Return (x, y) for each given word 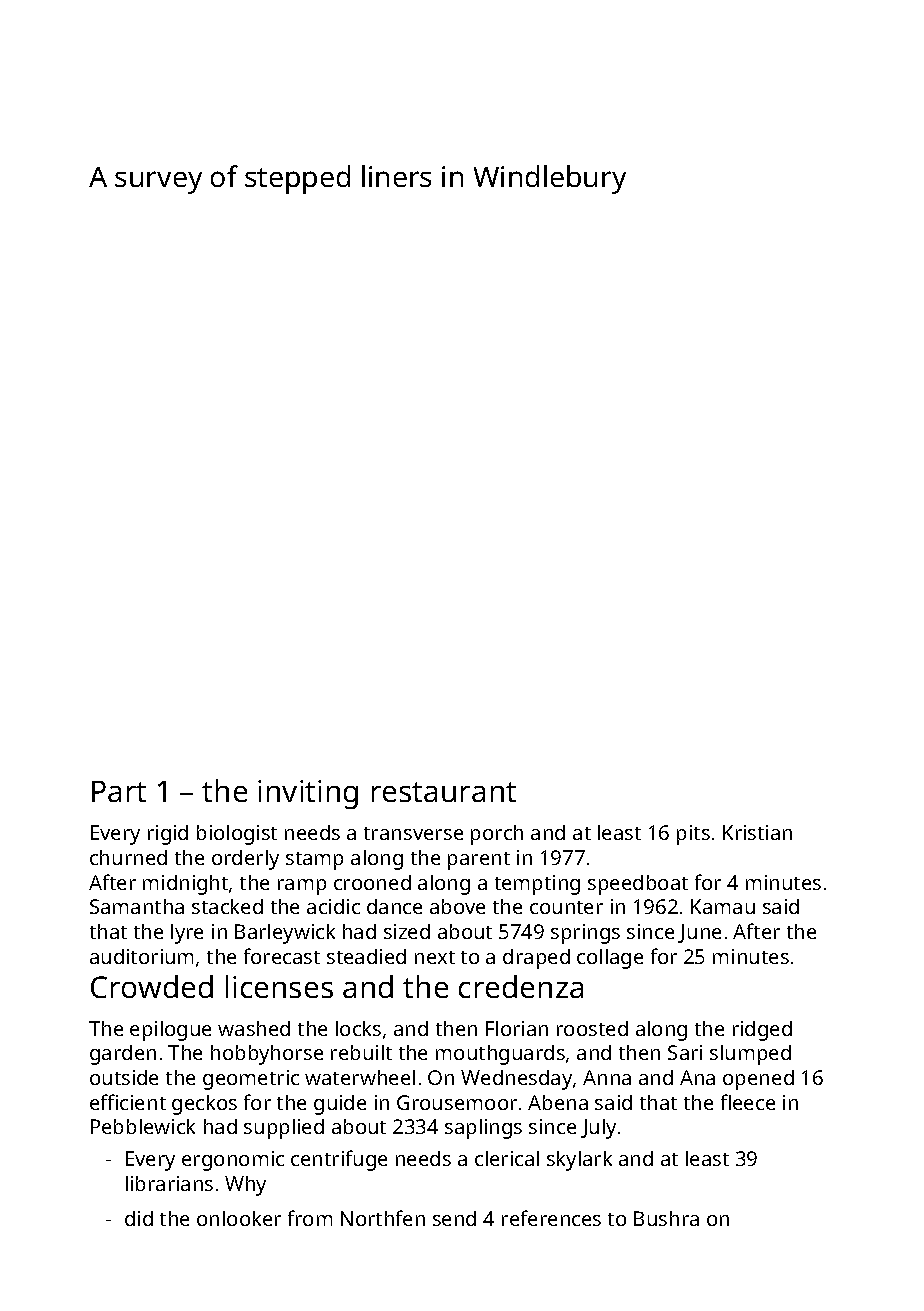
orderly (245, 860)
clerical (507, 1158)
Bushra (666, 1218)
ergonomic (233, 1161)
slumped (750, 1055)
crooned (372, 882)
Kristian (757, 832)
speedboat (638, 885)
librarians (169, 1183)
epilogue (170, 1031)
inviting (308, 794)
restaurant (444, 792)
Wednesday (516, 1080)
